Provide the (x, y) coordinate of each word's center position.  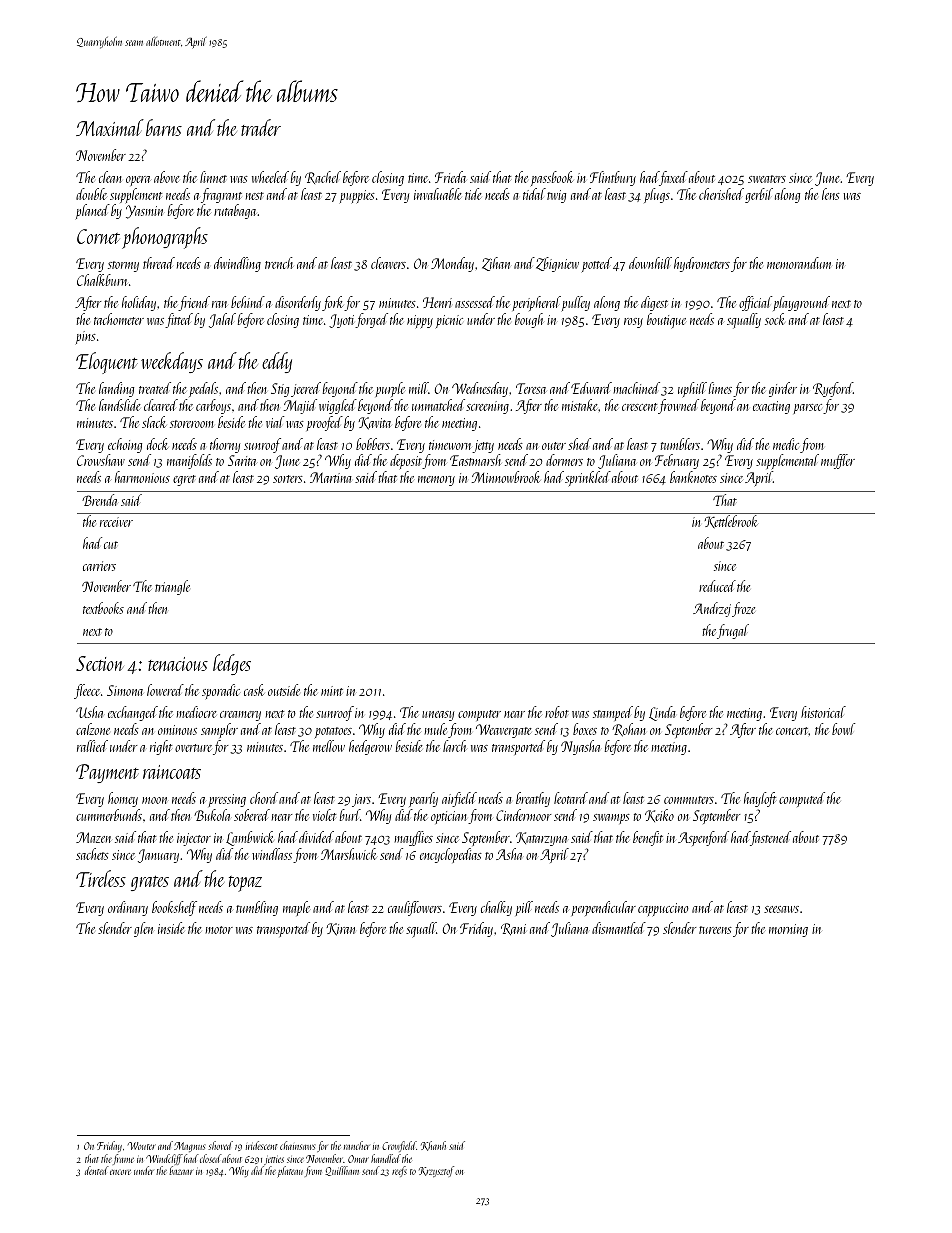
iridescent (262, 1145)
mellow (329, 746)
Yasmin (144, 212)
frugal (733, 631)
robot (557, 712)
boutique (666, 321)
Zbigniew (557, 264)
